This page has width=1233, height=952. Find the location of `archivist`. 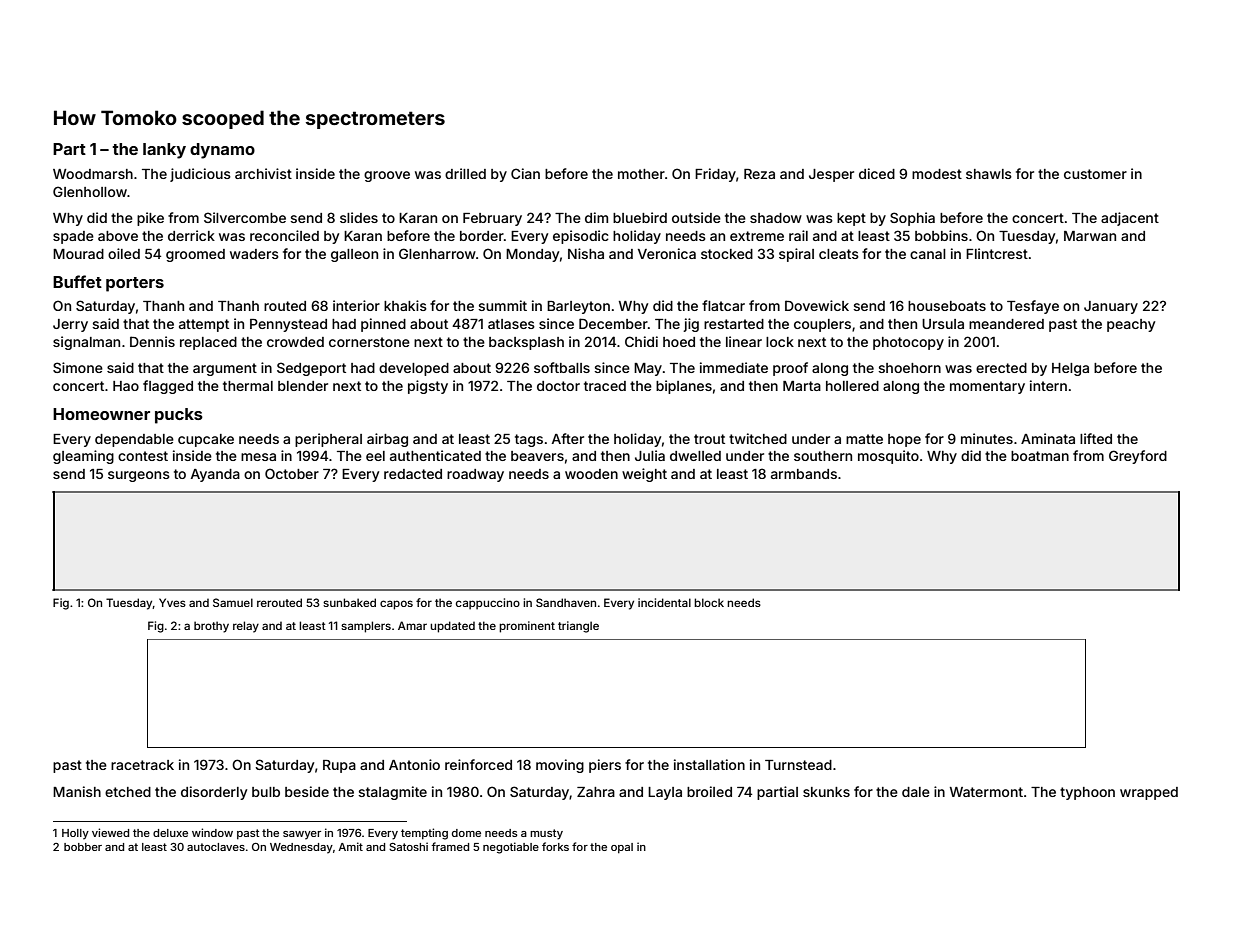

archivist is located at coordinates (263, 173).
